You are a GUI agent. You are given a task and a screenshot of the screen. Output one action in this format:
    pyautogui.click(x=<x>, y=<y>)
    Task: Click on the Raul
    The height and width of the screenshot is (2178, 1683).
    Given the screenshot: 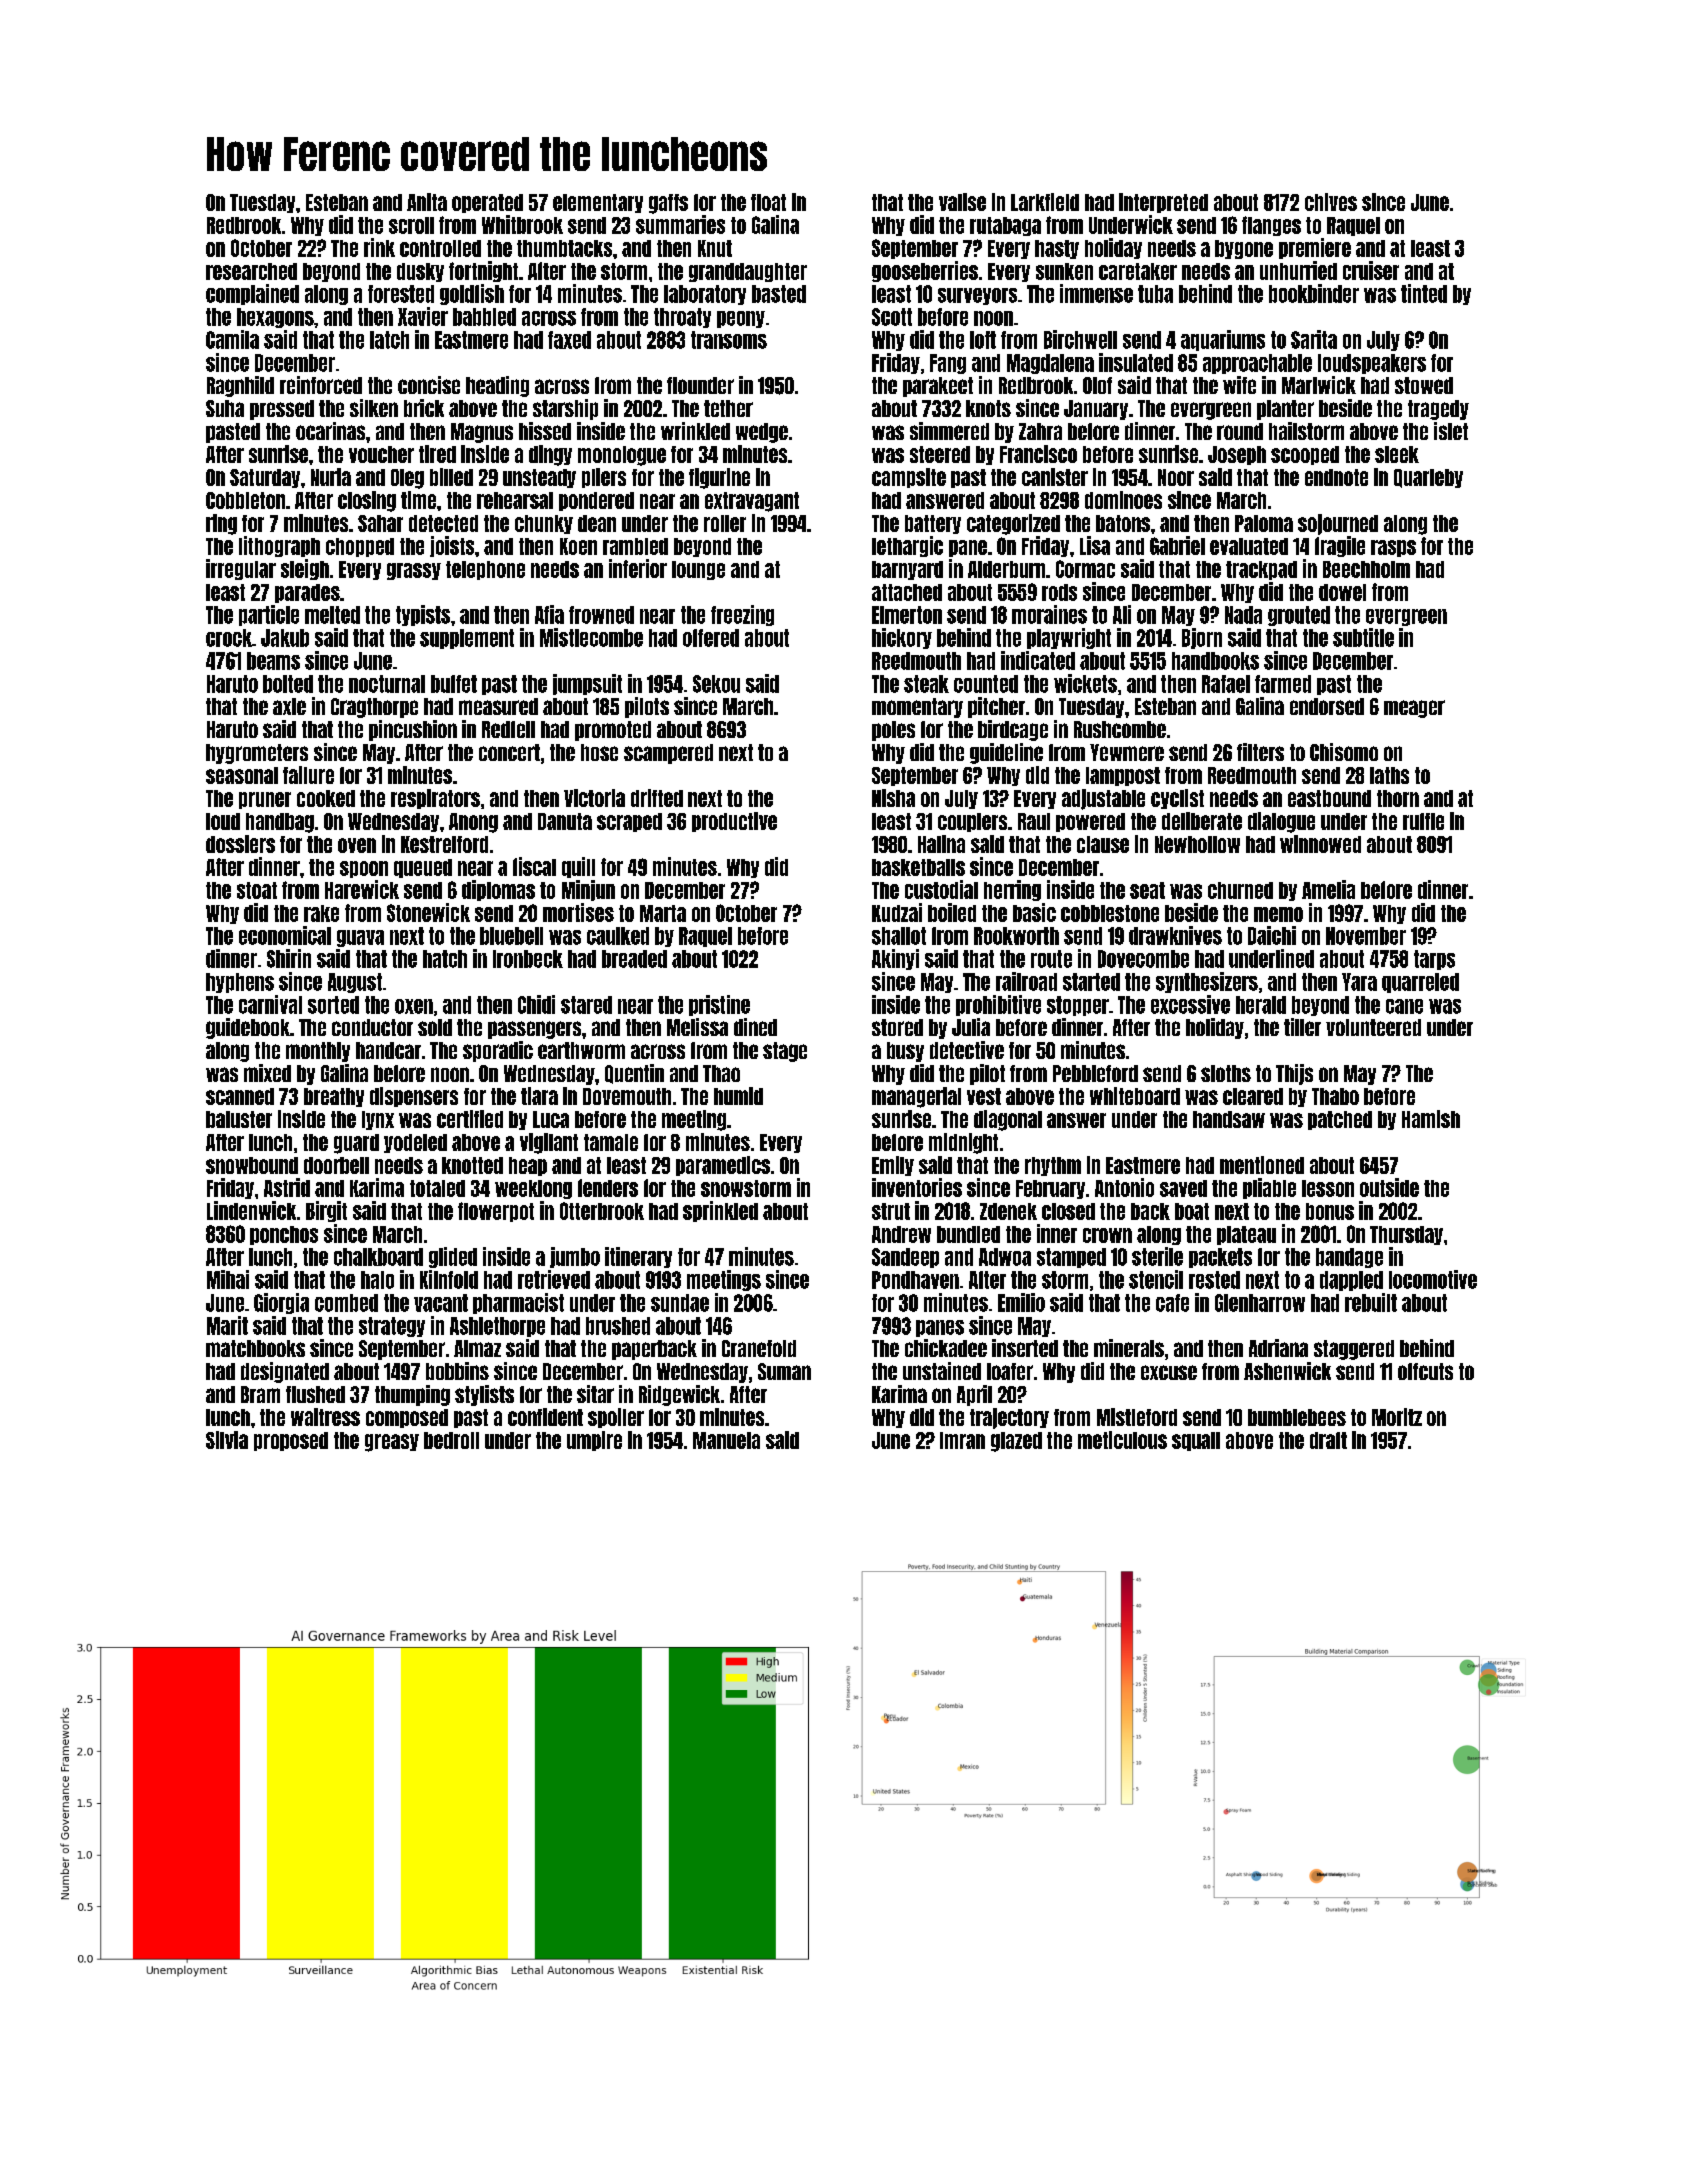 What is the action you would take?
    pyautogui.click(x=1034, y=821)
